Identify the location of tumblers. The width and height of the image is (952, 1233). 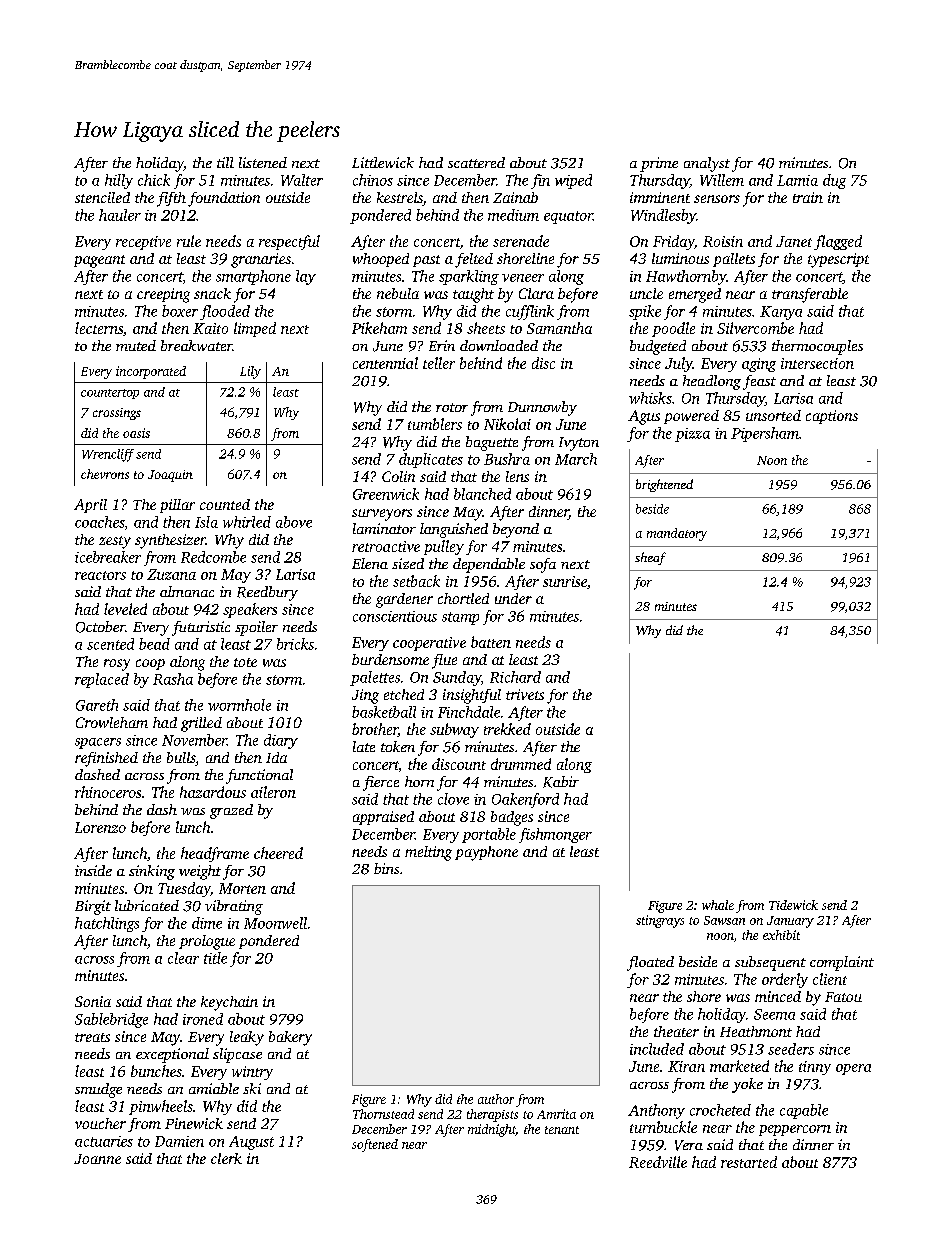
(435, 424).
